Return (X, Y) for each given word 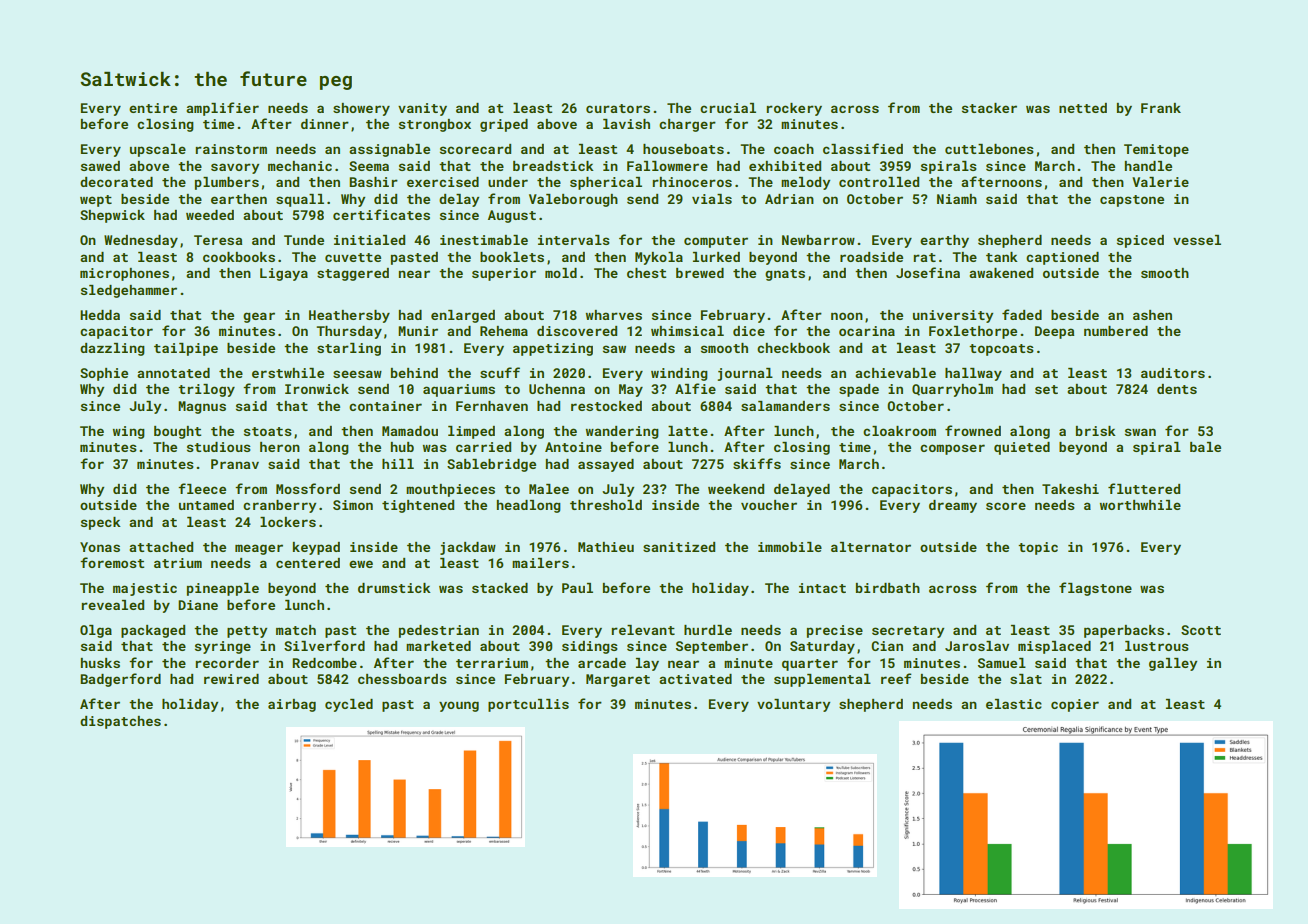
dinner (325, 124)
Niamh (957, 199)
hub (402, 447)
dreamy (953, 506)
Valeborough (573, 200)
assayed (606, 465)
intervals (574, 240)
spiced (1140, 241)
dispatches (120, 722)
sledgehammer (129, 291)
